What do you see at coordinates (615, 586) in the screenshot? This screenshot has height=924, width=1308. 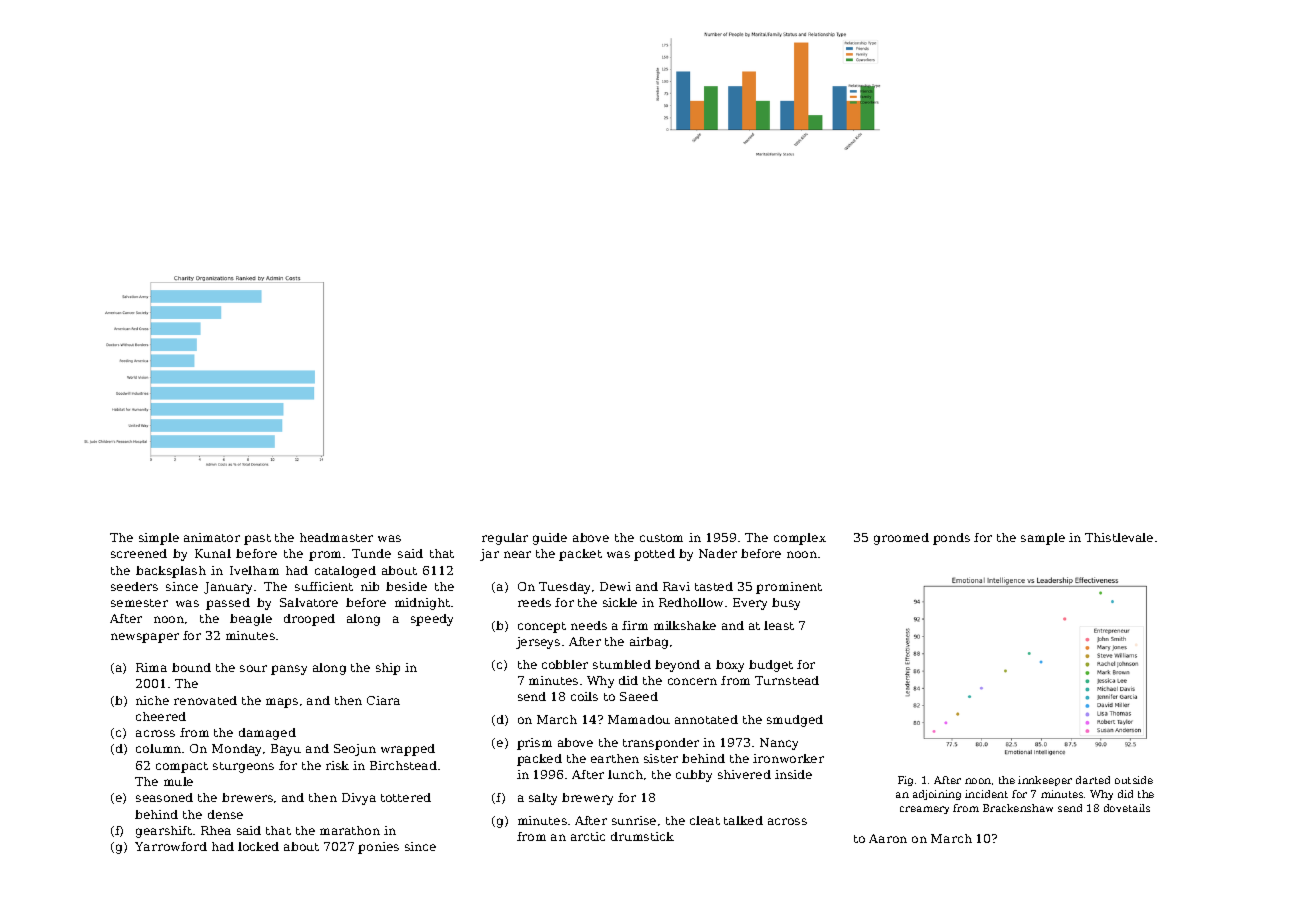 I see `Dewi` at bounding box center [615, 586].
